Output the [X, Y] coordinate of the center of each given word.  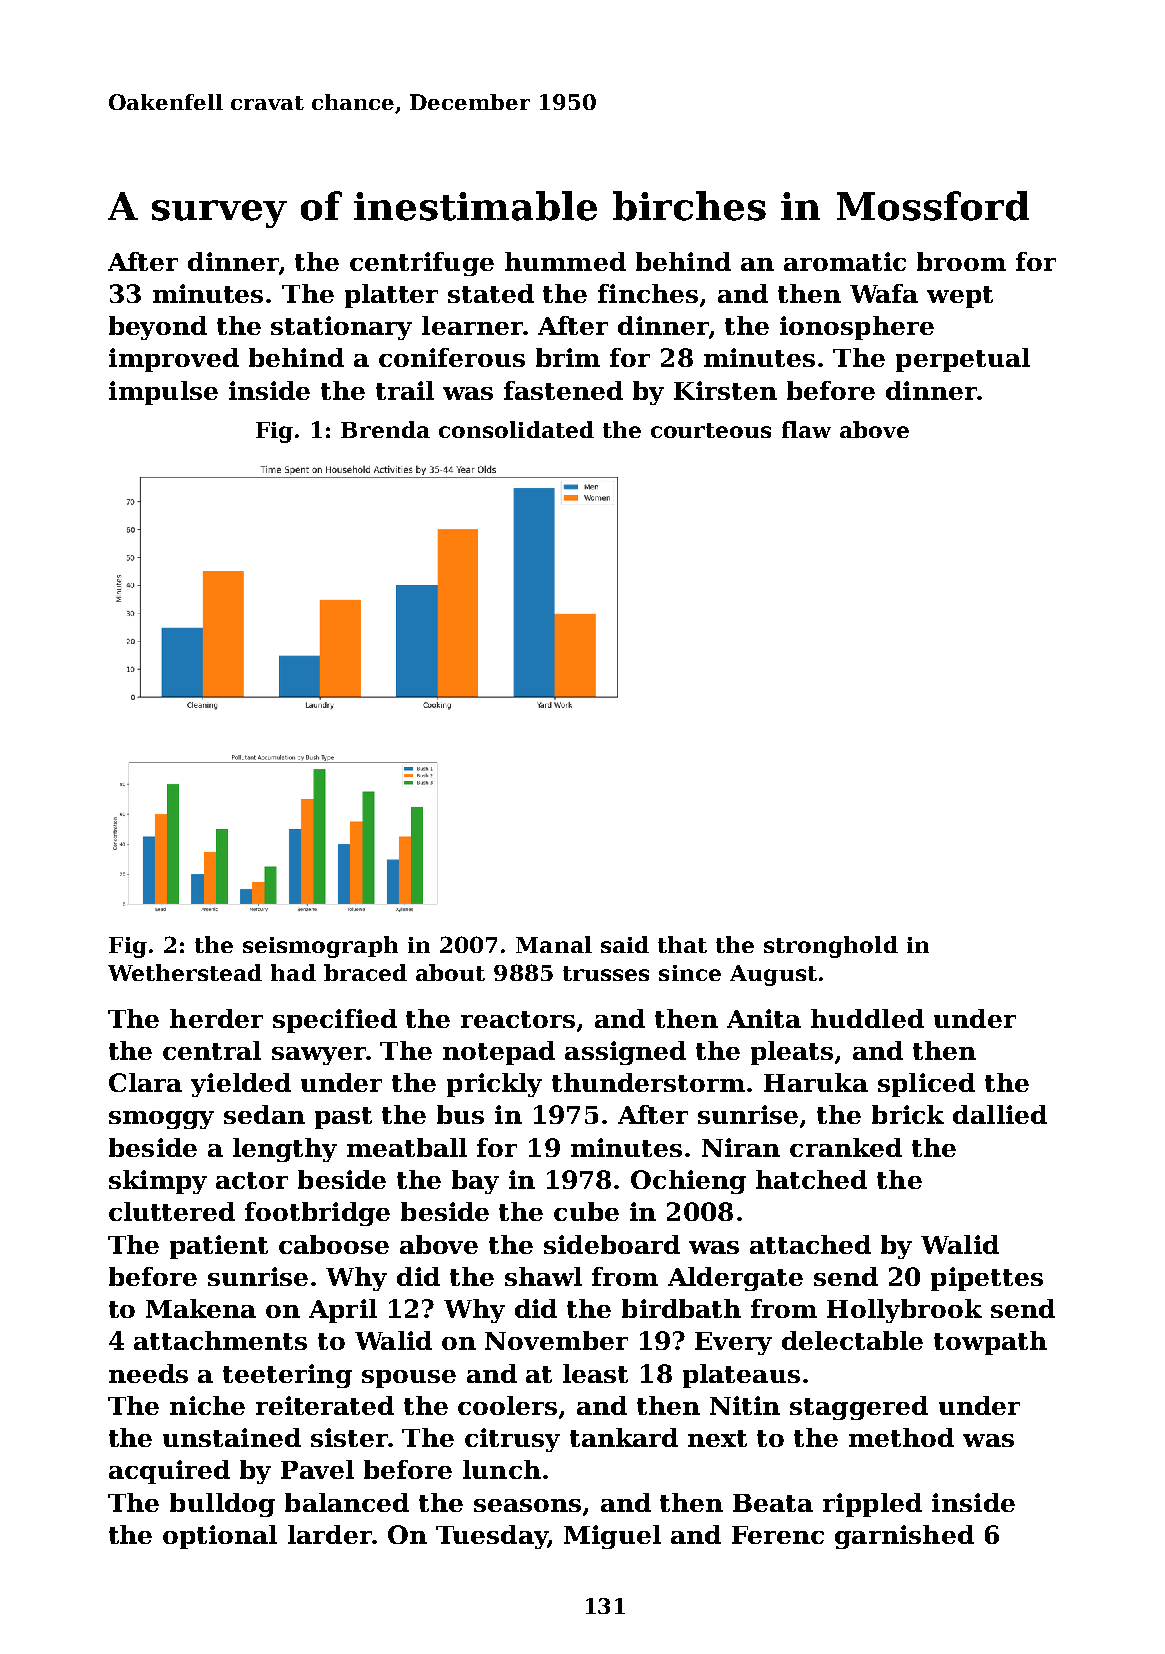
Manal [554, 944]
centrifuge [422, 264]
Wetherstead [185, 972]
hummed [565, 261]
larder [330, 1534]
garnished [904, 1537]
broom [961, 261]
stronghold [831, 947]
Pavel [317, 1469]
